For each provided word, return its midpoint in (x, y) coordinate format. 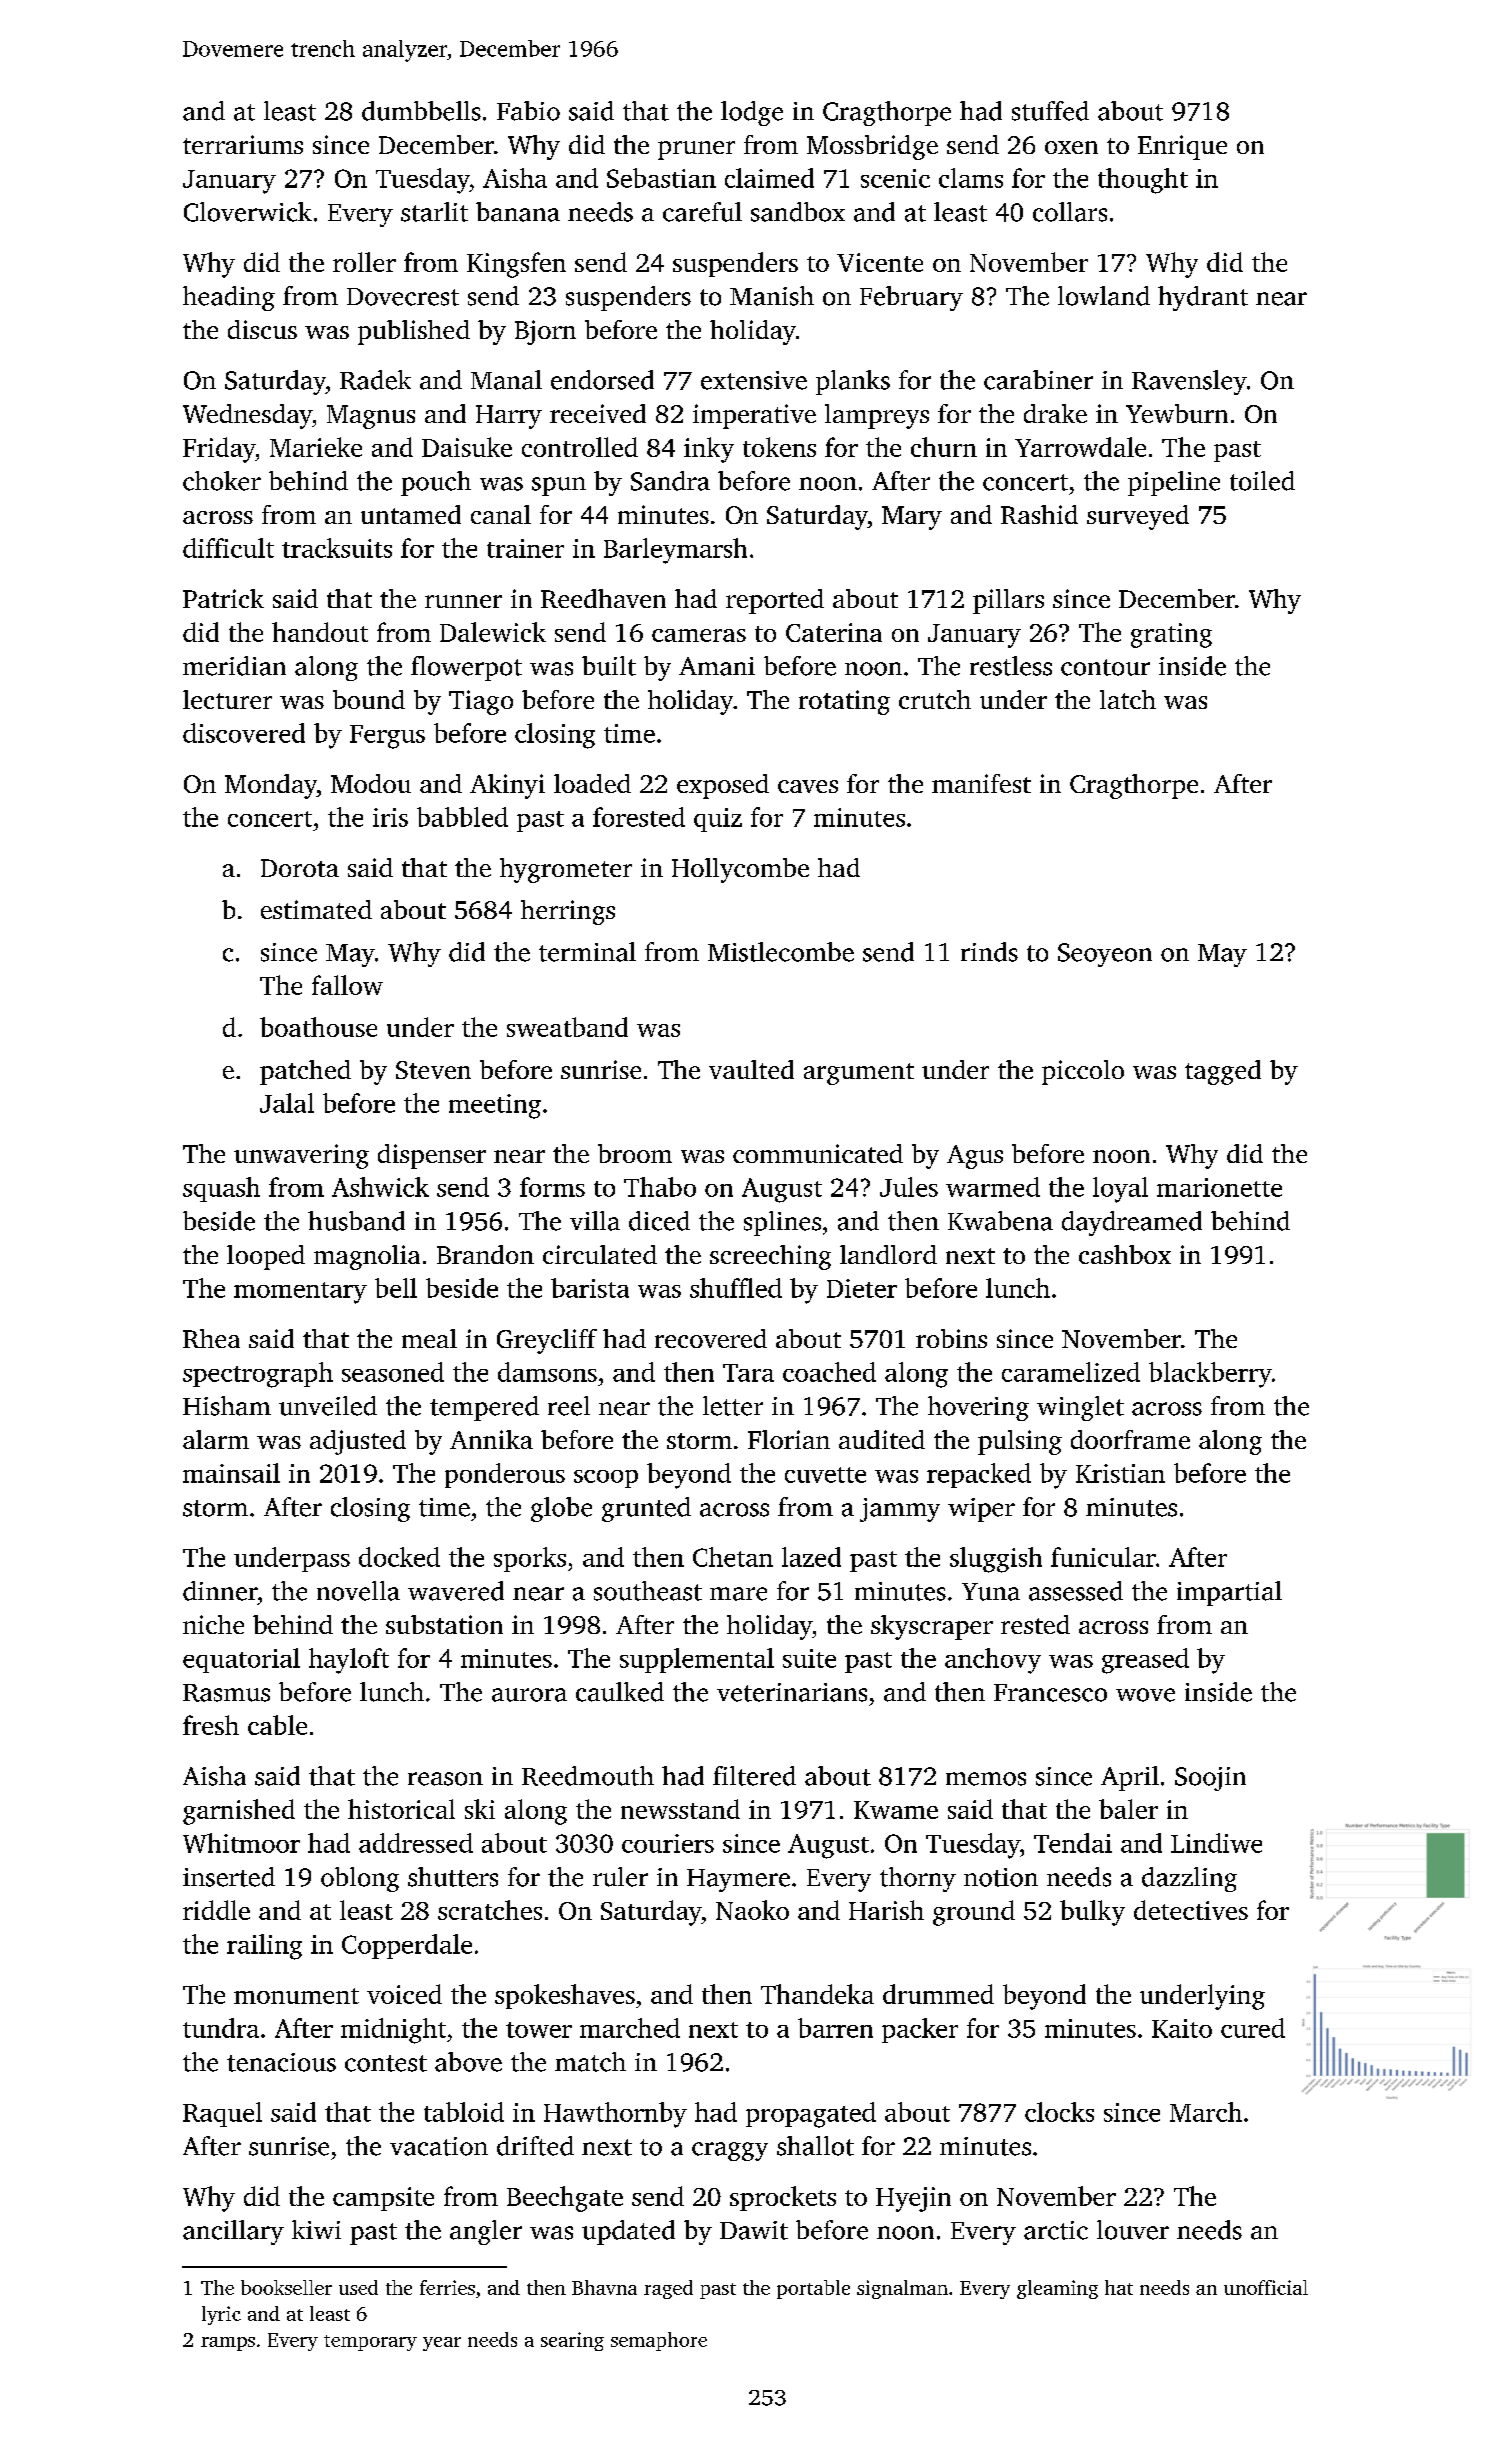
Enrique (1182, 147)
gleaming (1057, 2289)
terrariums (243, 144)
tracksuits (337, 548)
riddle (216, 1910)
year (442, 2344)
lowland (1104, 296)
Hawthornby (615, 2115)
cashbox (1125, 1254)
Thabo (660, 1187)
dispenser (432, 1156)
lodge (752, 113)
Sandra (670, 481)
